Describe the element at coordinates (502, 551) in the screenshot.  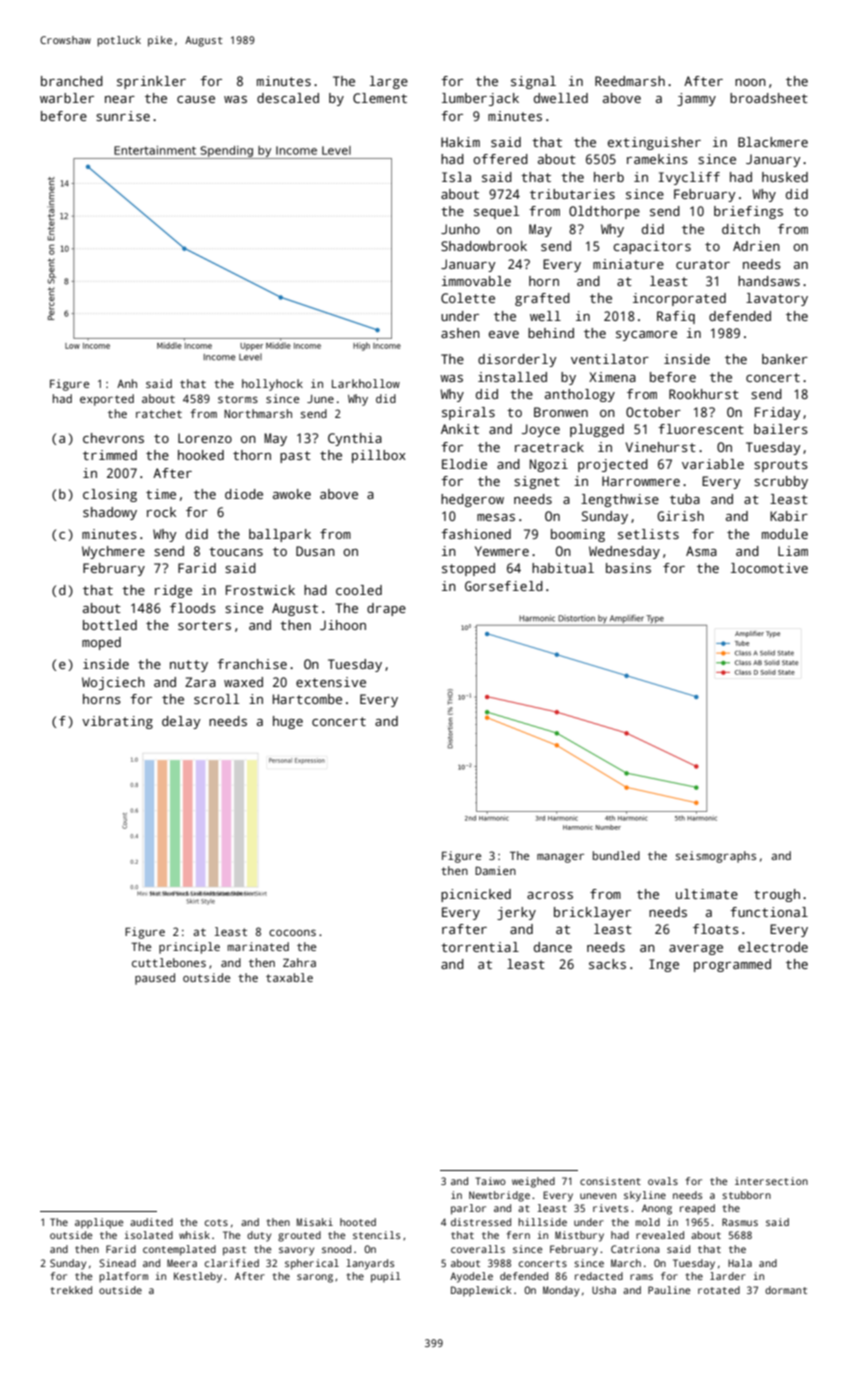
I see `Yewmere` at that location.
